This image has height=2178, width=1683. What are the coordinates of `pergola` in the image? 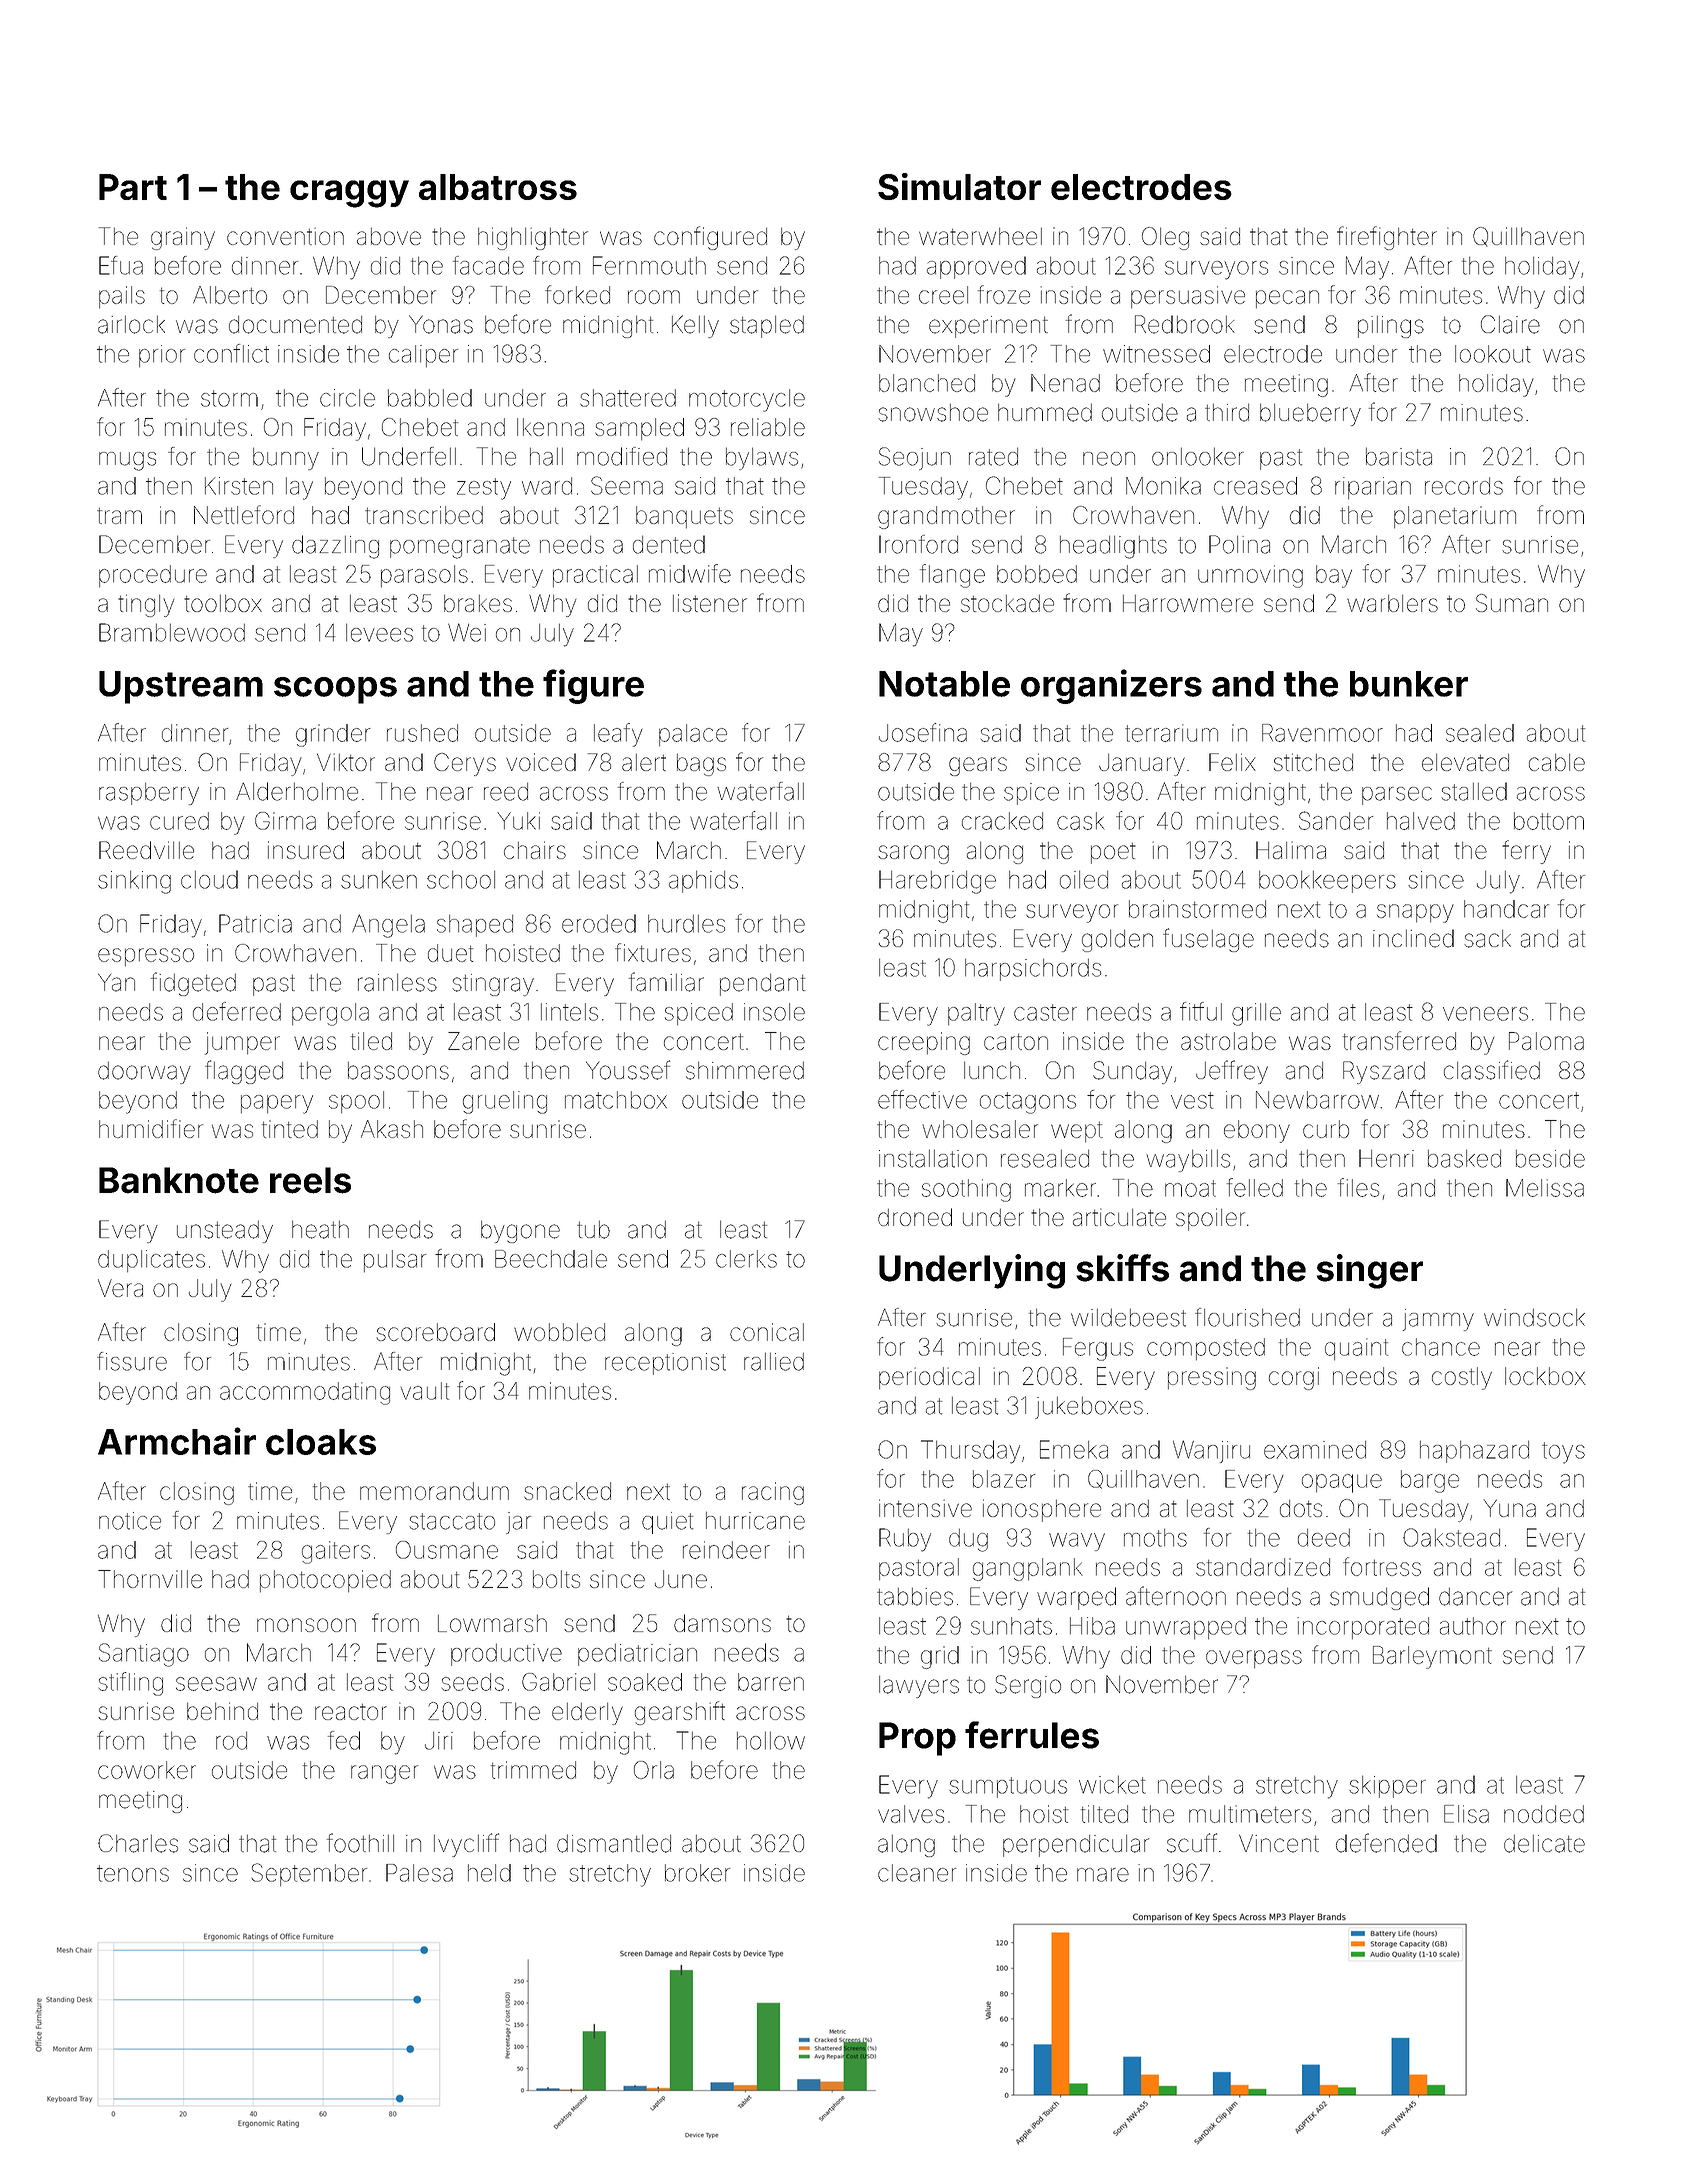 It's located at (330, 1014).
